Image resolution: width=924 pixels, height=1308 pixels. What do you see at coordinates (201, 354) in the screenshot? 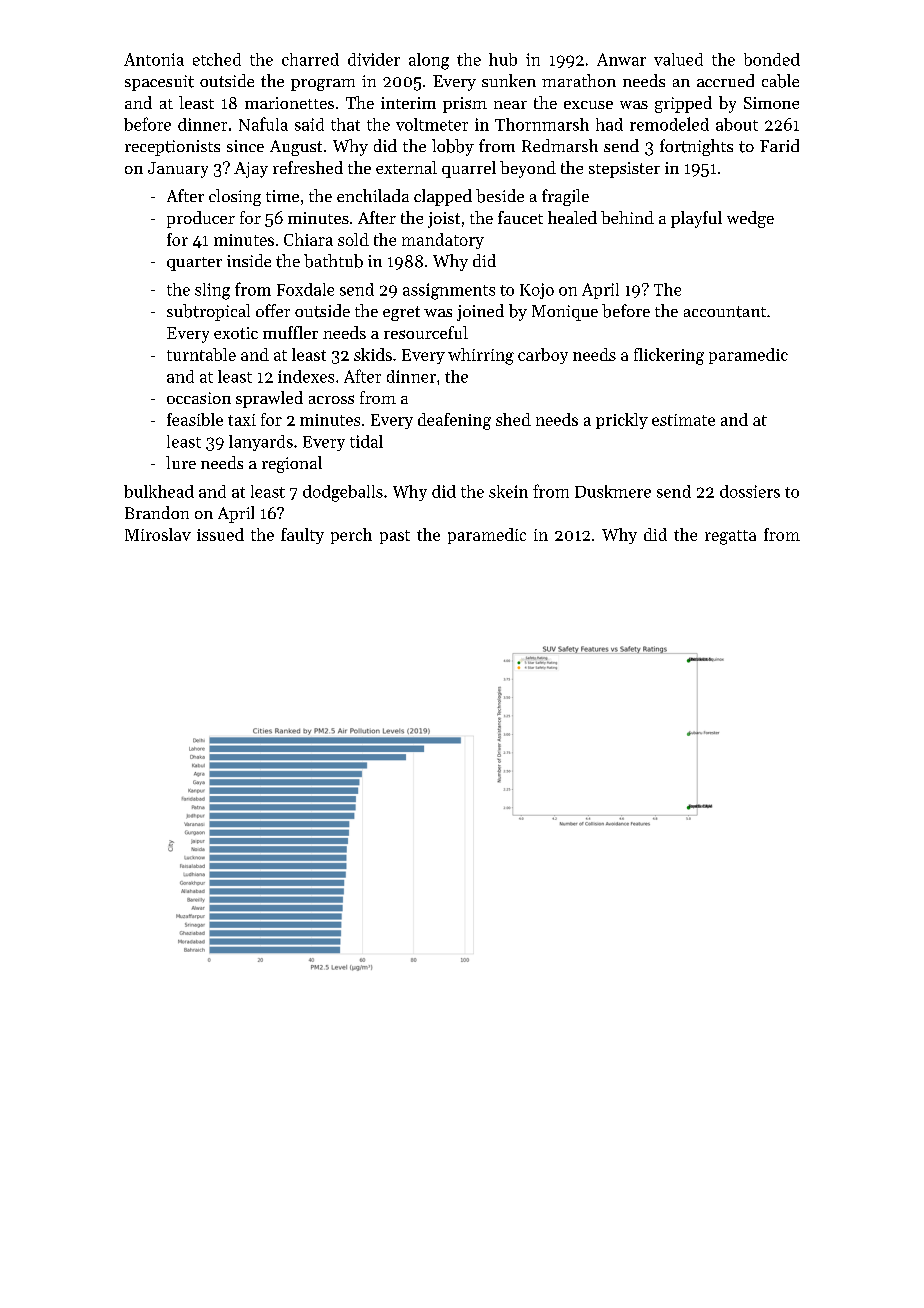
I see `turntable` at bounding box center [201, 354].
